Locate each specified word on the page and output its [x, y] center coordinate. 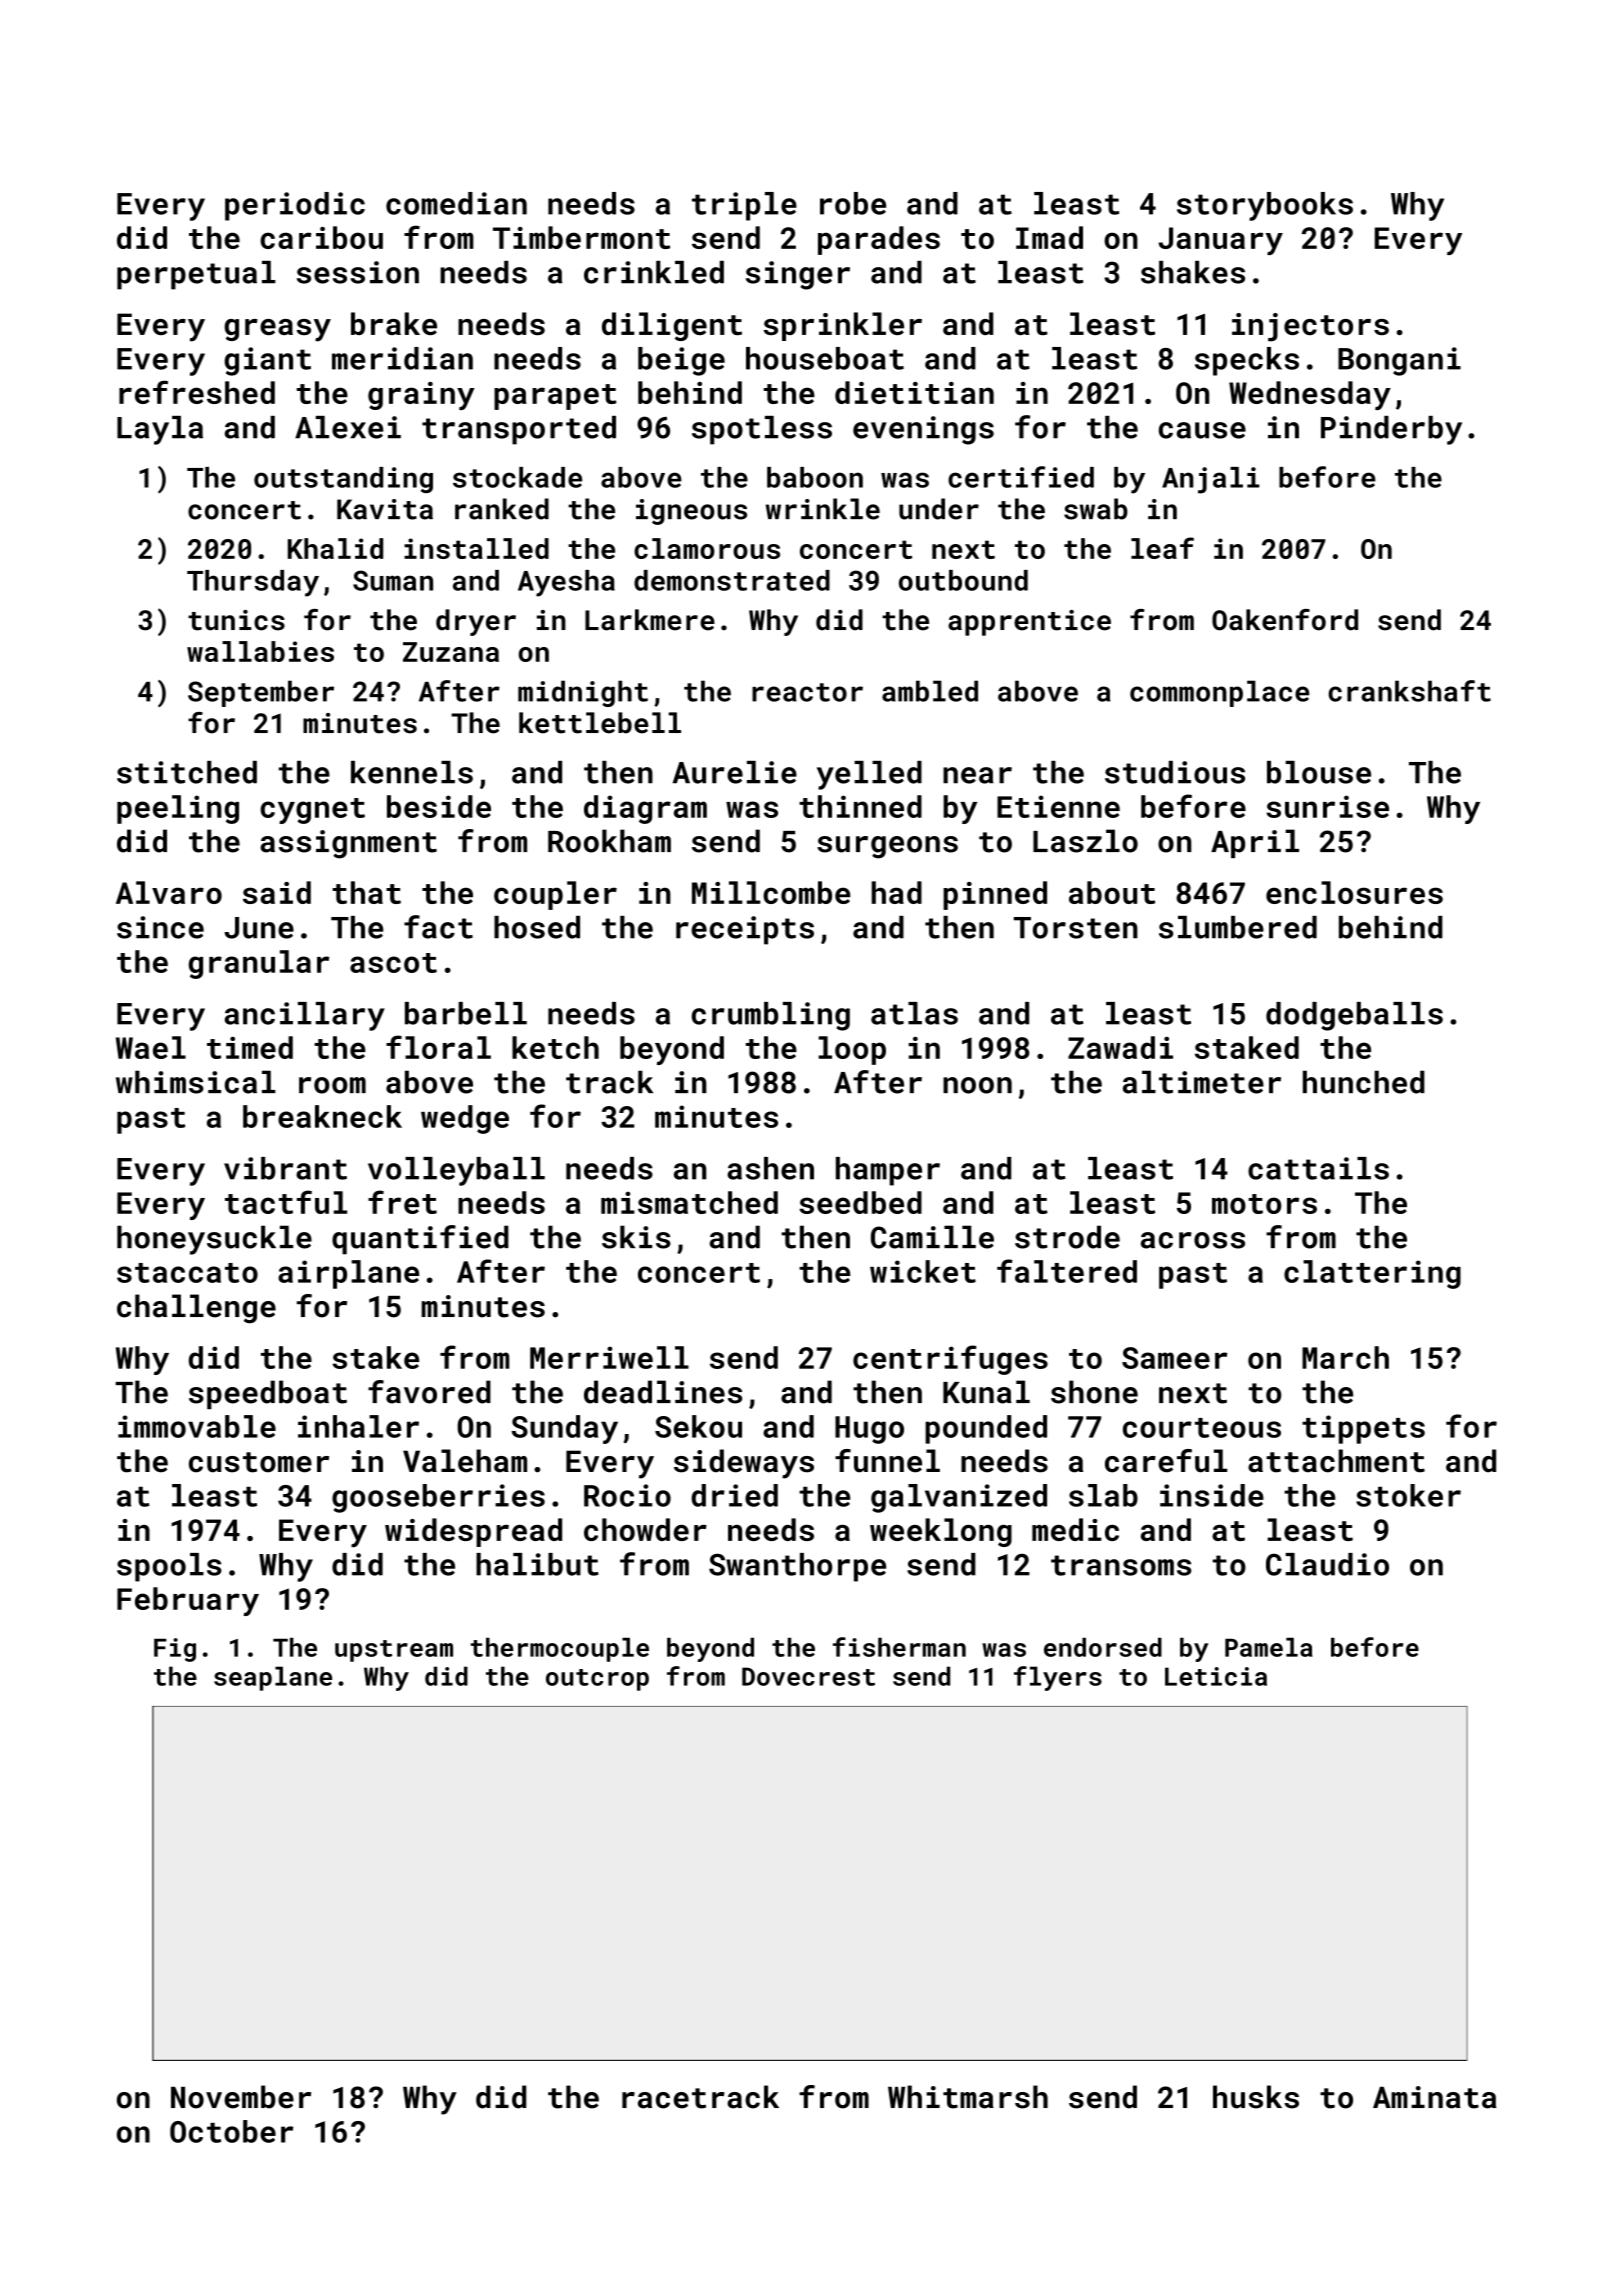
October [231, 2131]
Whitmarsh [968, 2097]
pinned [995, 895]
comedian [456, 203]
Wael [151, 1047]
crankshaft [1409, 691]
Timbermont [581, 237]
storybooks [1265, 206]
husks [1256, 2097]
